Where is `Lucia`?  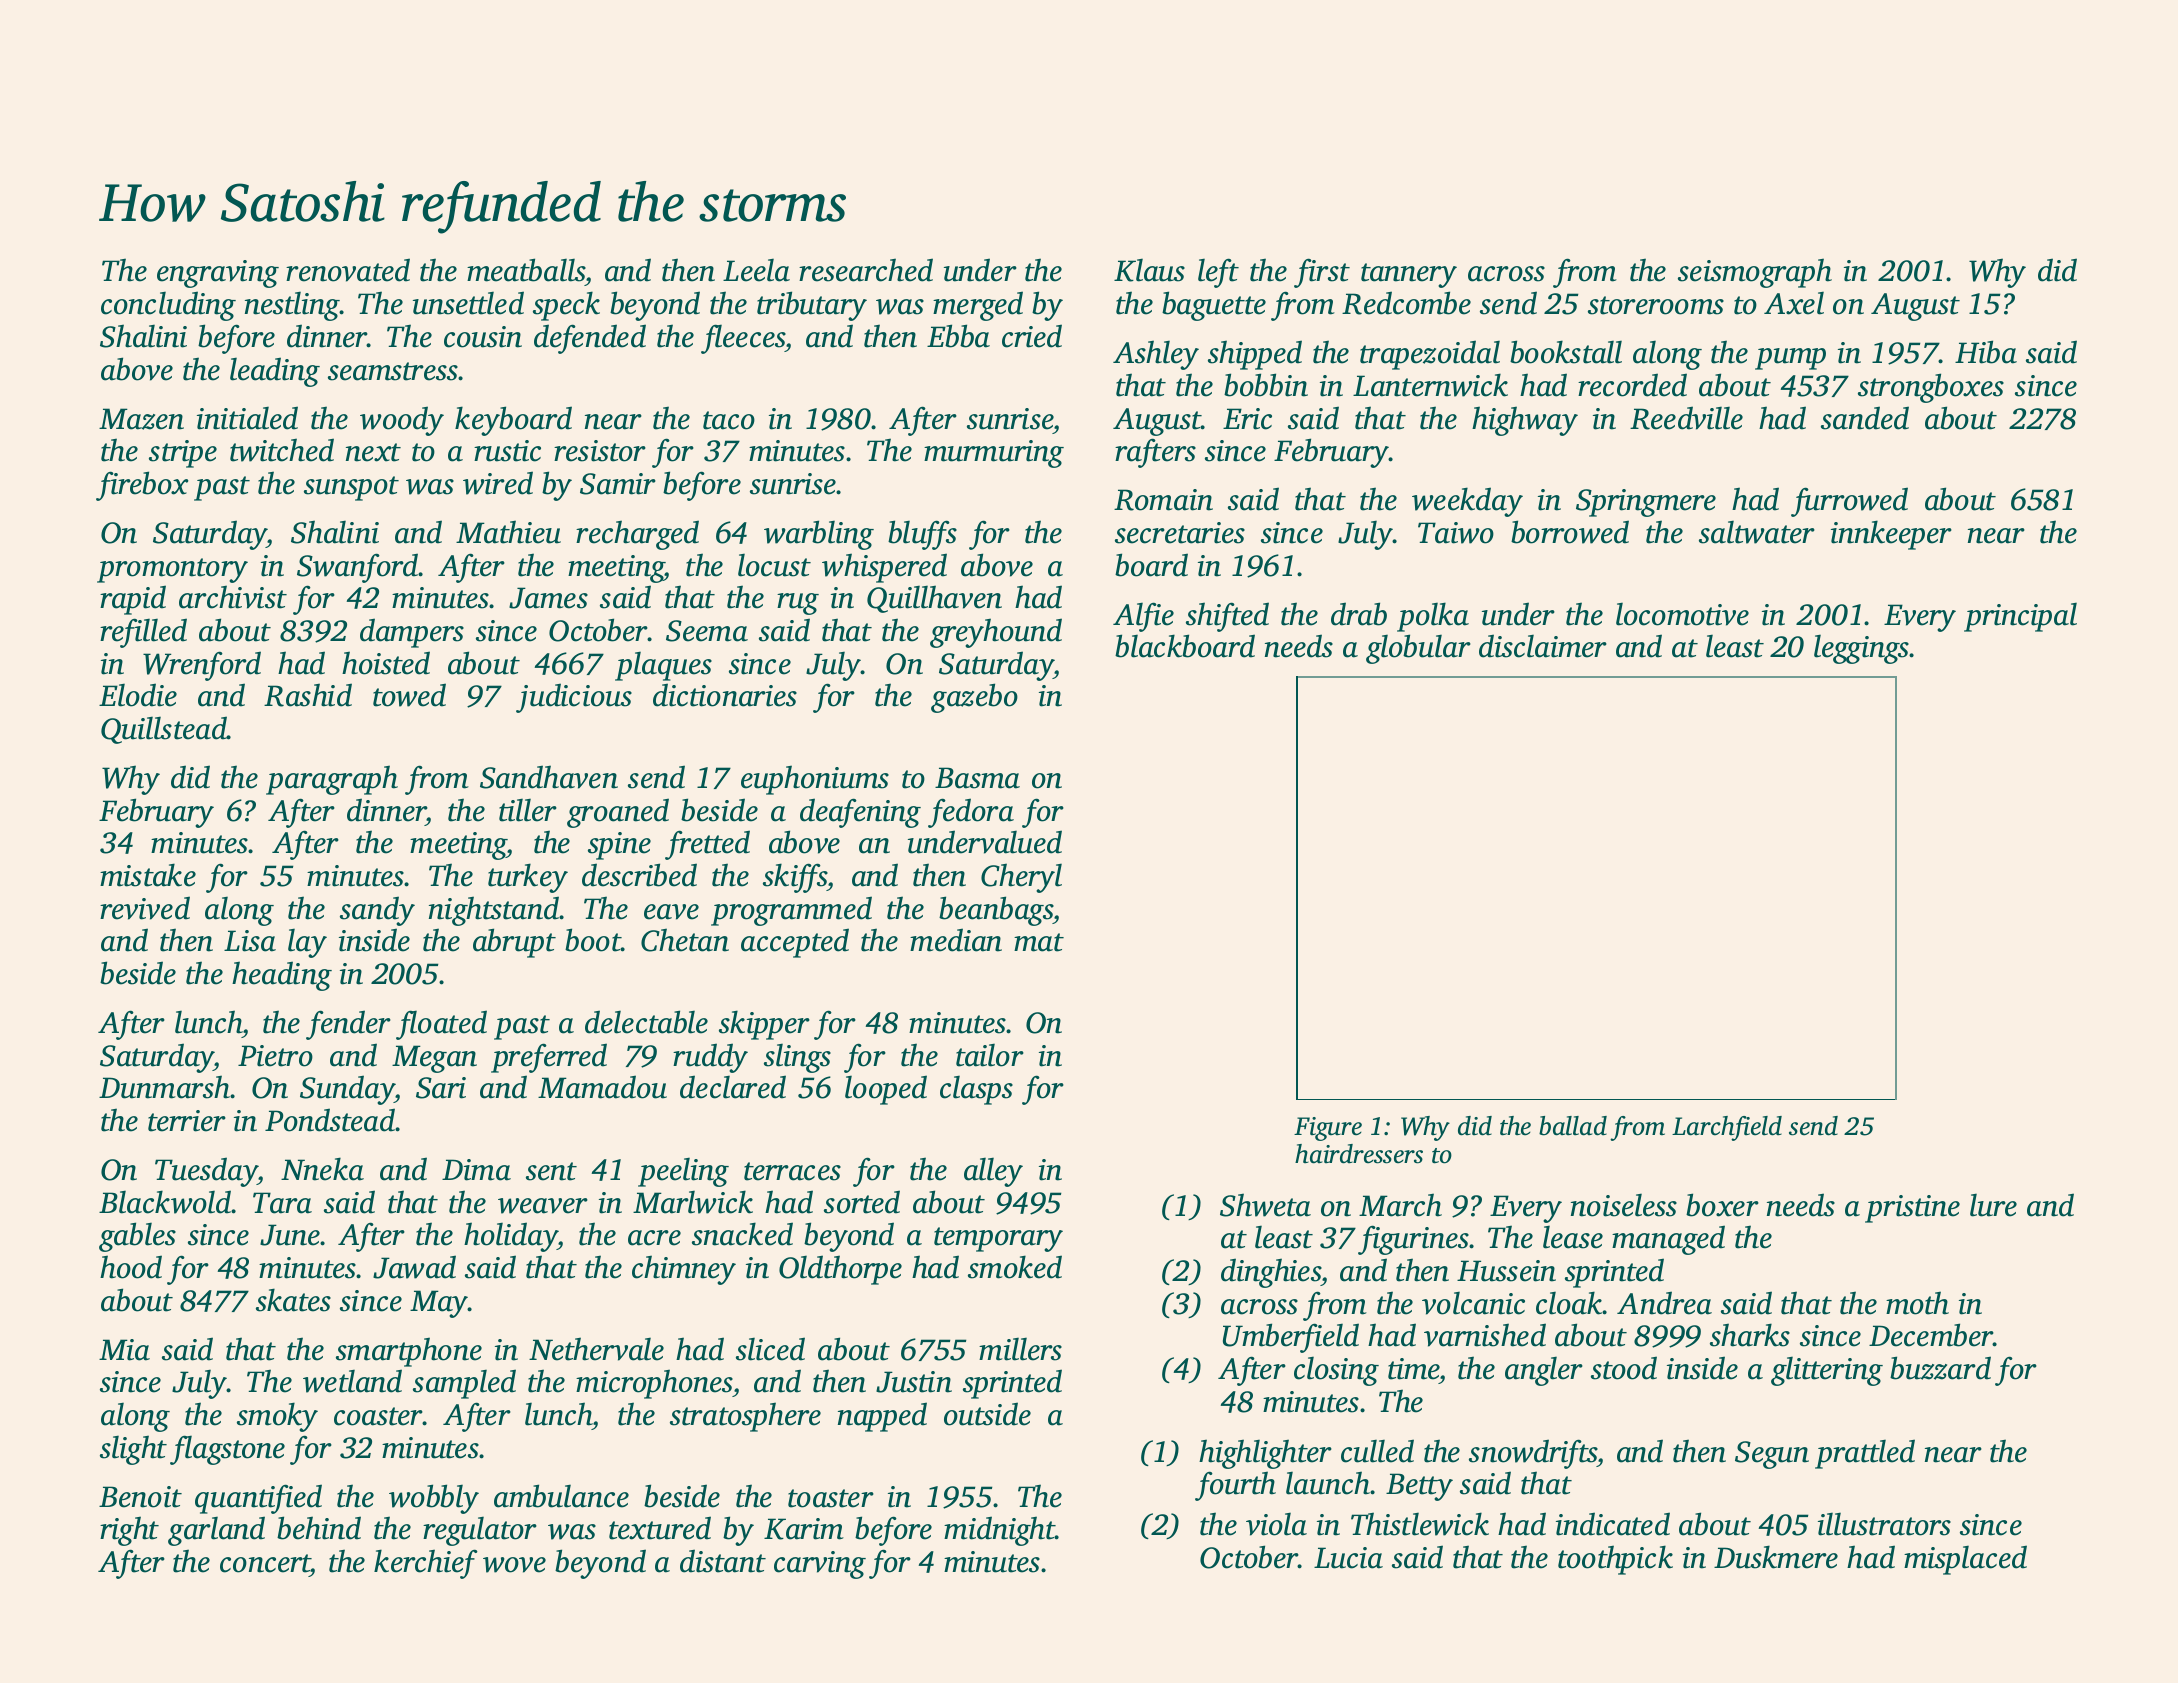
Lucia is located at coordinates (1348, 1558).
